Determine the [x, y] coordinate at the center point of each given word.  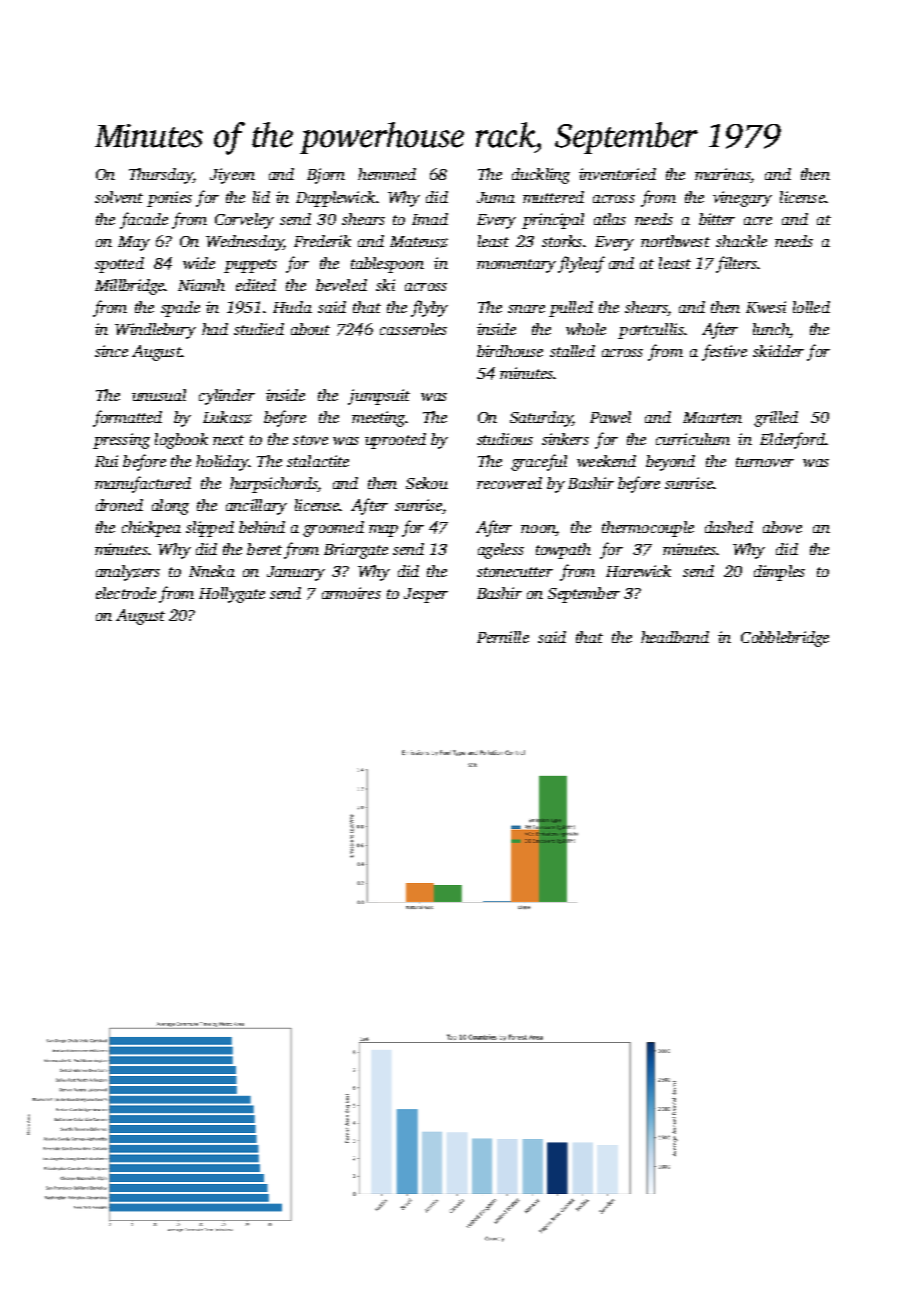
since [111, 351]
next [228, 440]
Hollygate [232, 595]
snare [526, 309]
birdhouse [510, 351]
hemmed [387, 174]
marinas [722, 174]
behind [262, 527]
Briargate [356, 551]
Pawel [610, 417]
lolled [811, 307]
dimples [779, 573]
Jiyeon [232, 176]
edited [256, 285]
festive [724, 352]
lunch [771, 329]
